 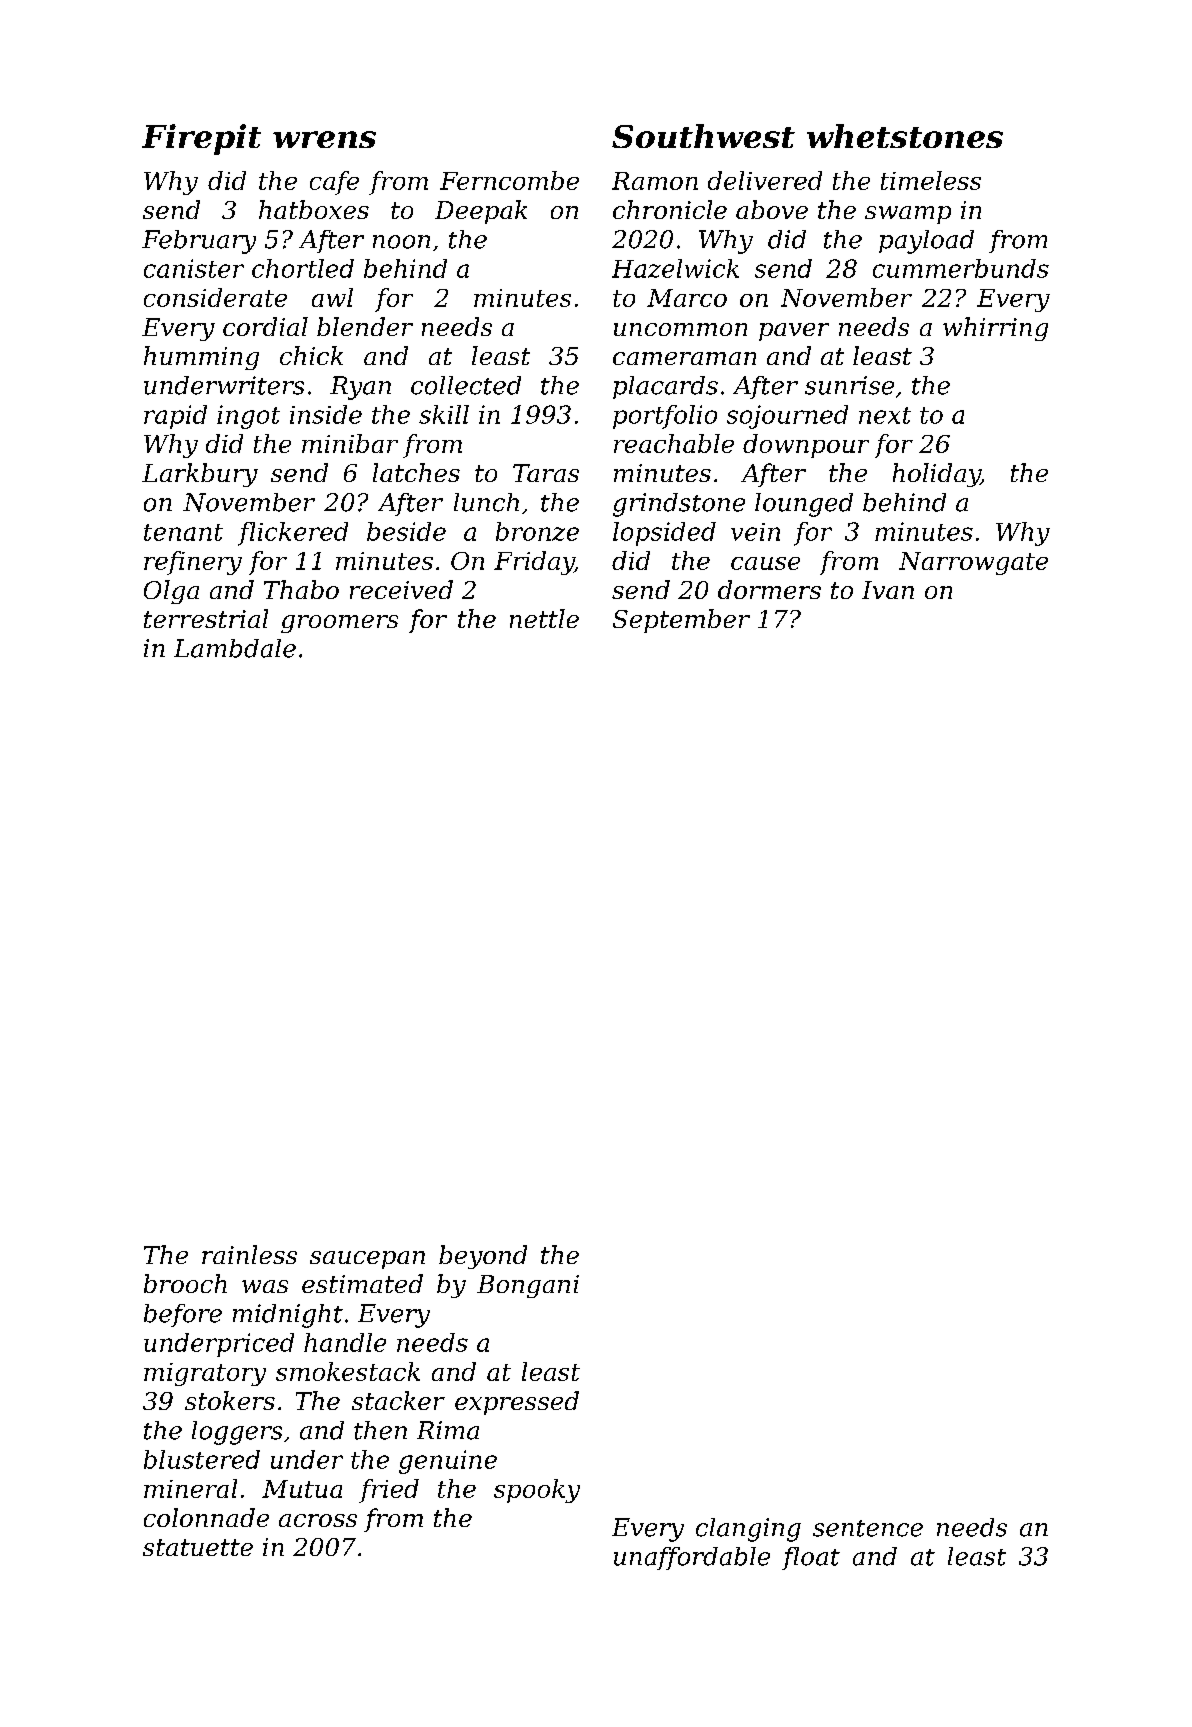 I want to click on Bongani, so click(x=528, y=1286).
